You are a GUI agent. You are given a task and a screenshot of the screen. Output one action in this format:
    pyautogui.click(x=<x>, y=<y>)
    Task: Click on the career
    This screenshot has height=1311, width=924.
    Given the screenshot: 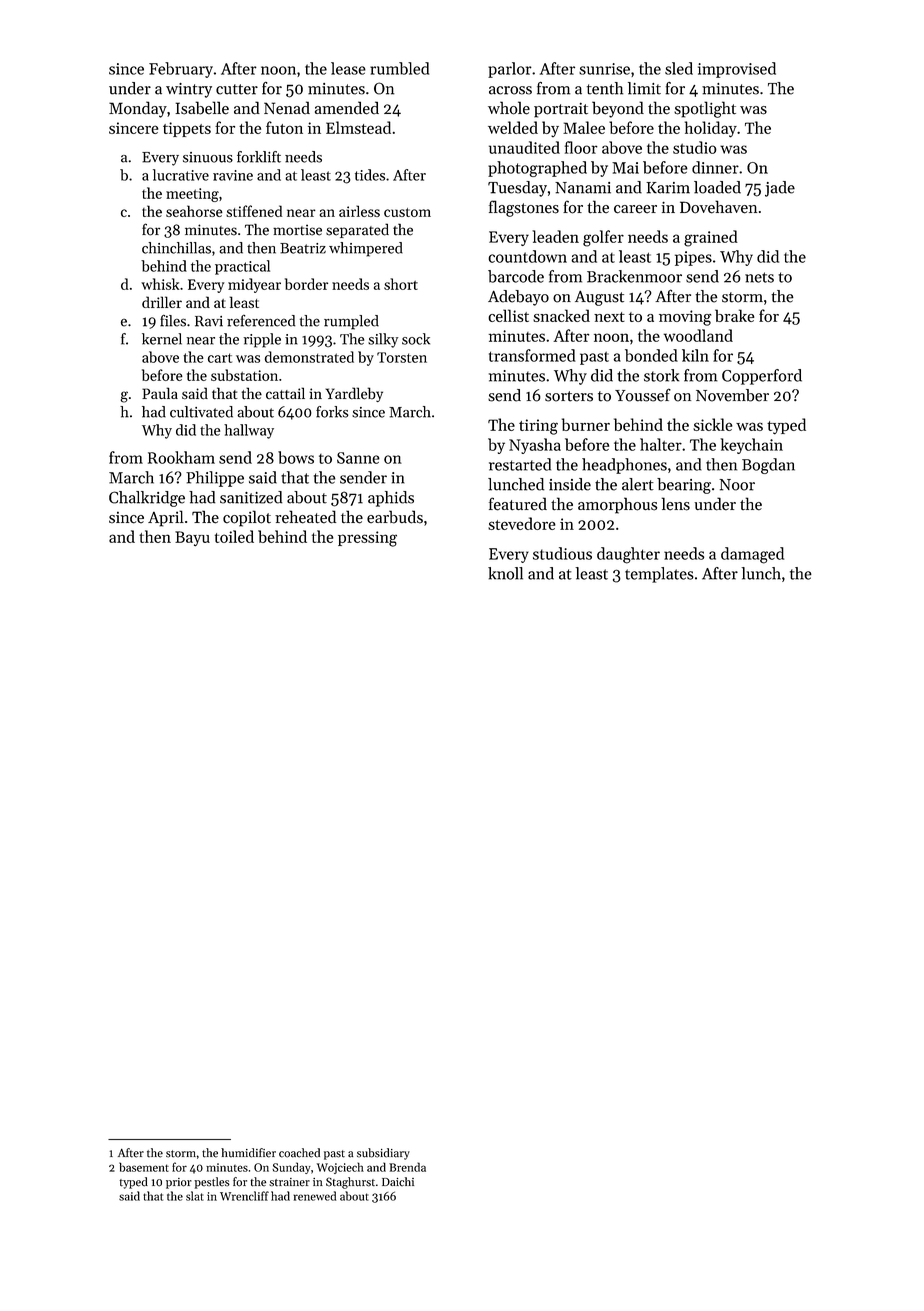 What is the action you would take?
    pyautogui.click(x=635, y=209)
